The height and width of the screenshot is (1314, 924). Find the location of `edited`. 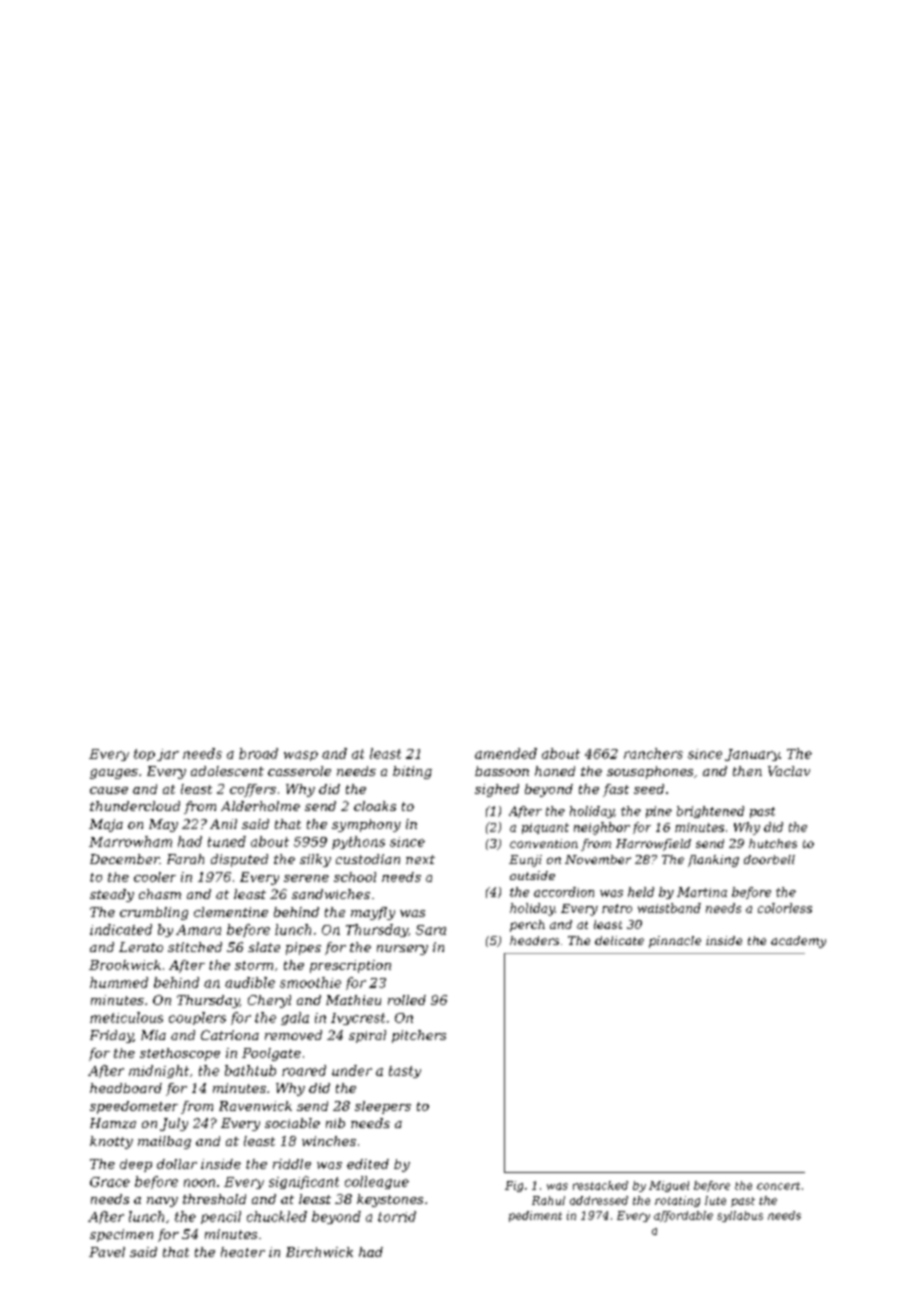

edited is located at coordinates (368, 1164).
